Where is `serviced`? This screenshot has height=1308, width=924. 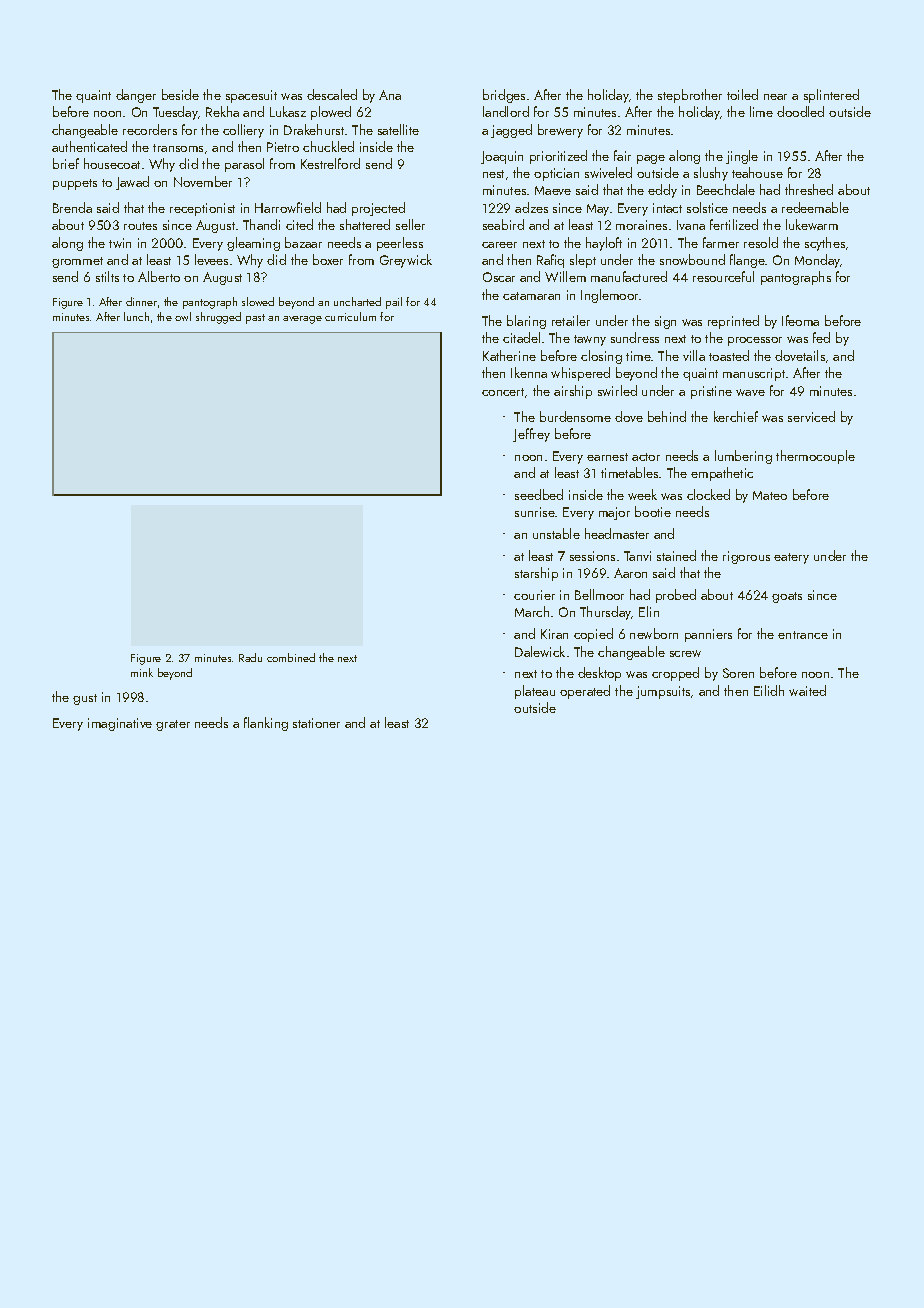
serviced is located at coordinates (811, 416).
